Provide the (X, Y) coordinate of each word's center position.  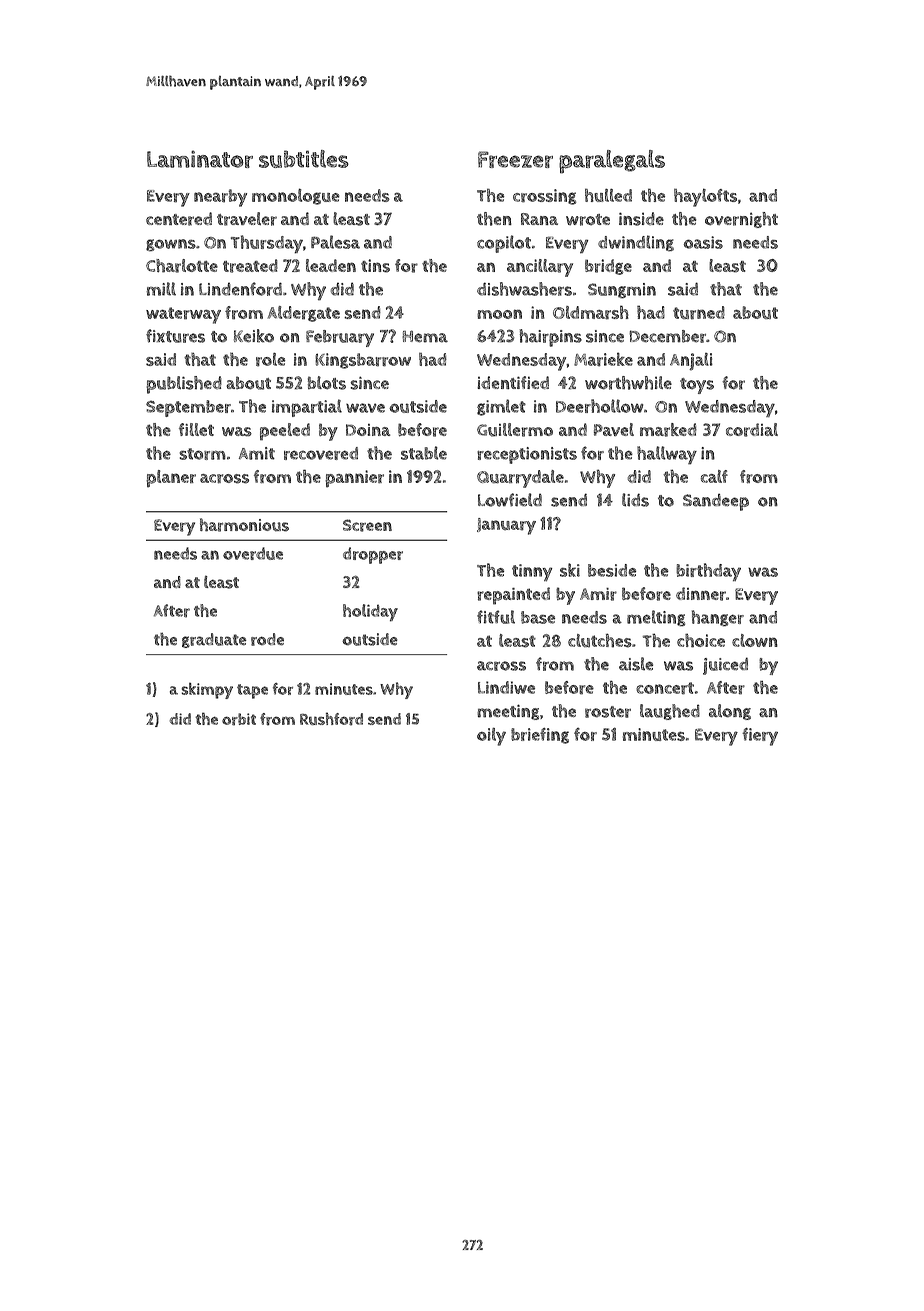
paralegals (612, 162)
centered (179, 219)
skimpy (207, 691)
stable (424, 453)
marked (668, 430)
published (184, 385)
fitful (496, 617)
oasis (703, 242)
